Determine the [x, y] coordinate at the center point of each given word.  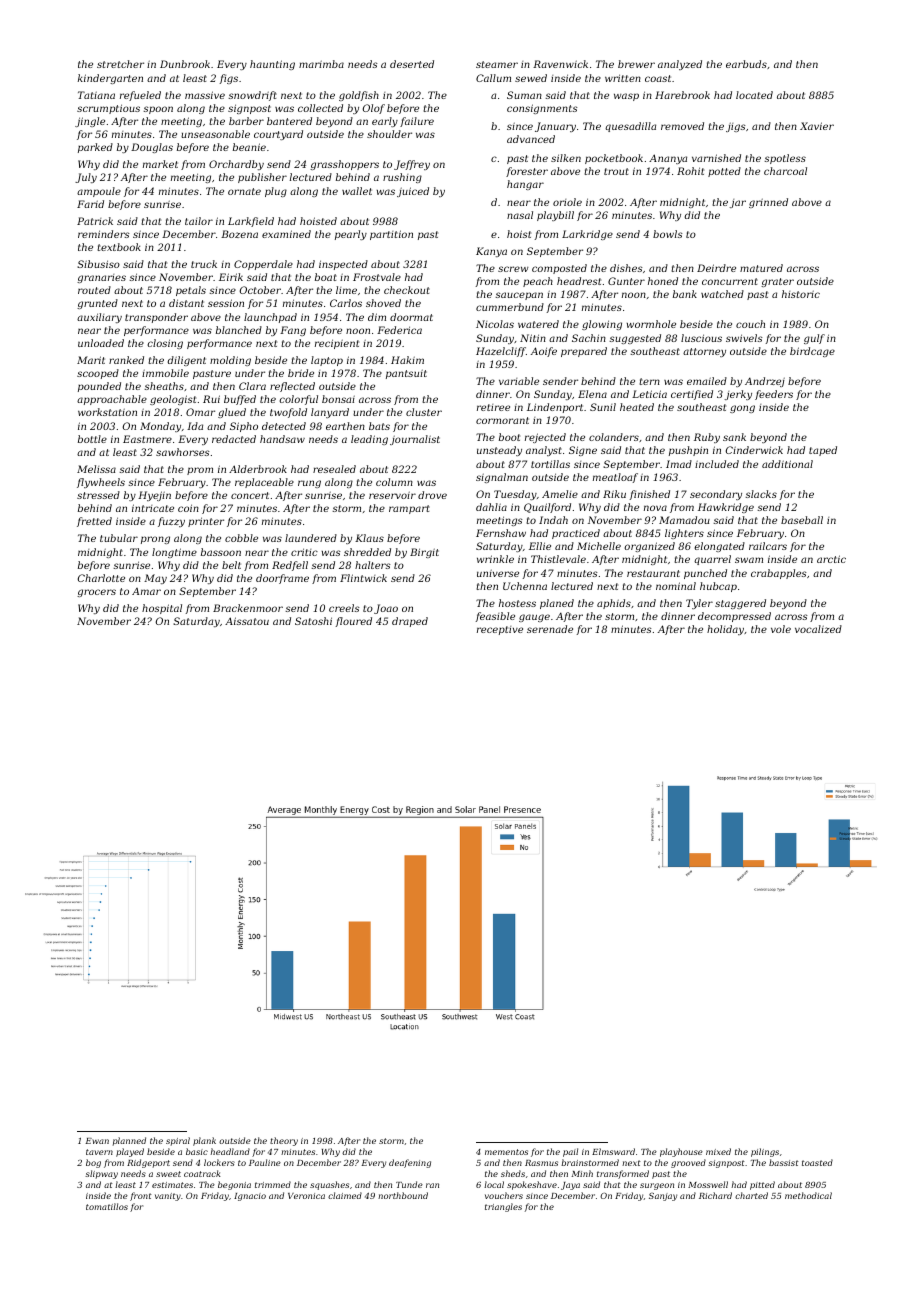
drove [432, 495]
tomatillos [107, 1206]
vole [781, 629]
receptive [500, 630]
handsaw [282, 439]
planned [129, 1141]
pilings [765, 1152]
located [754, 95]
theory [284, 1141]
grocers [96, 593]
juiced [413, 192]
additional [787, 464]
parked [95, 148]
